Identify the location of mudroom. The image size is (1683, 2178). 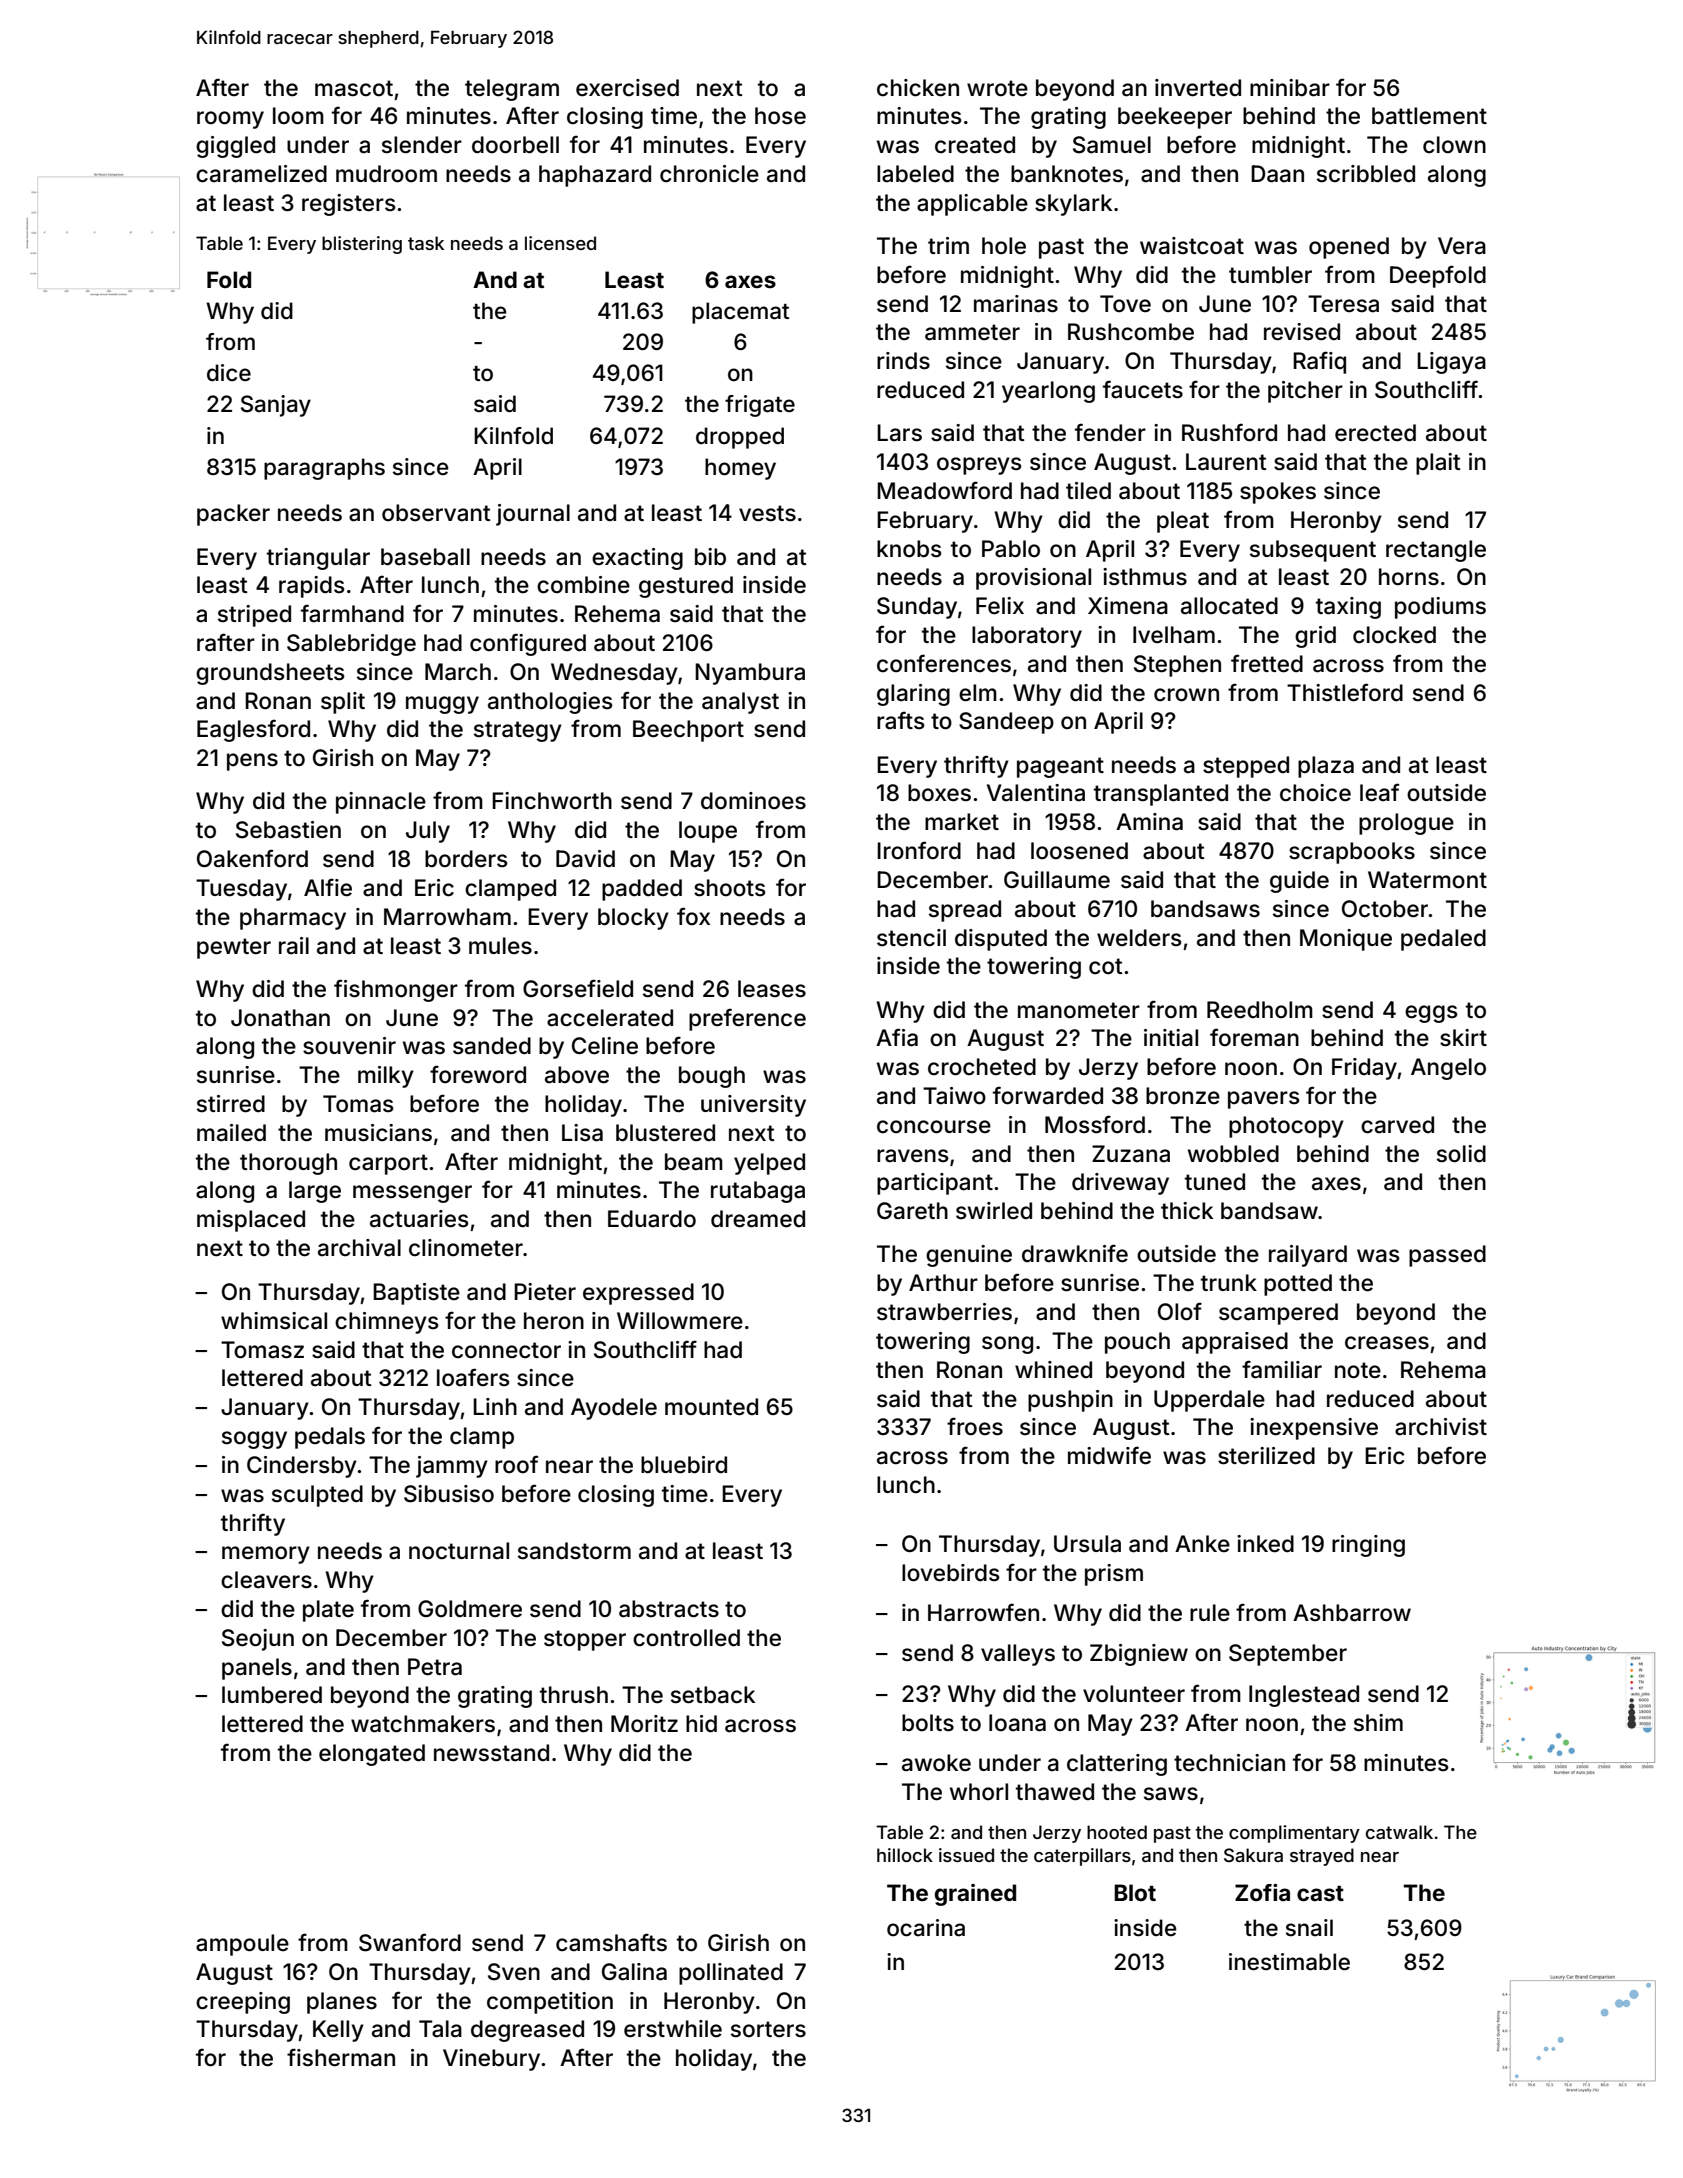
(386, 174).
